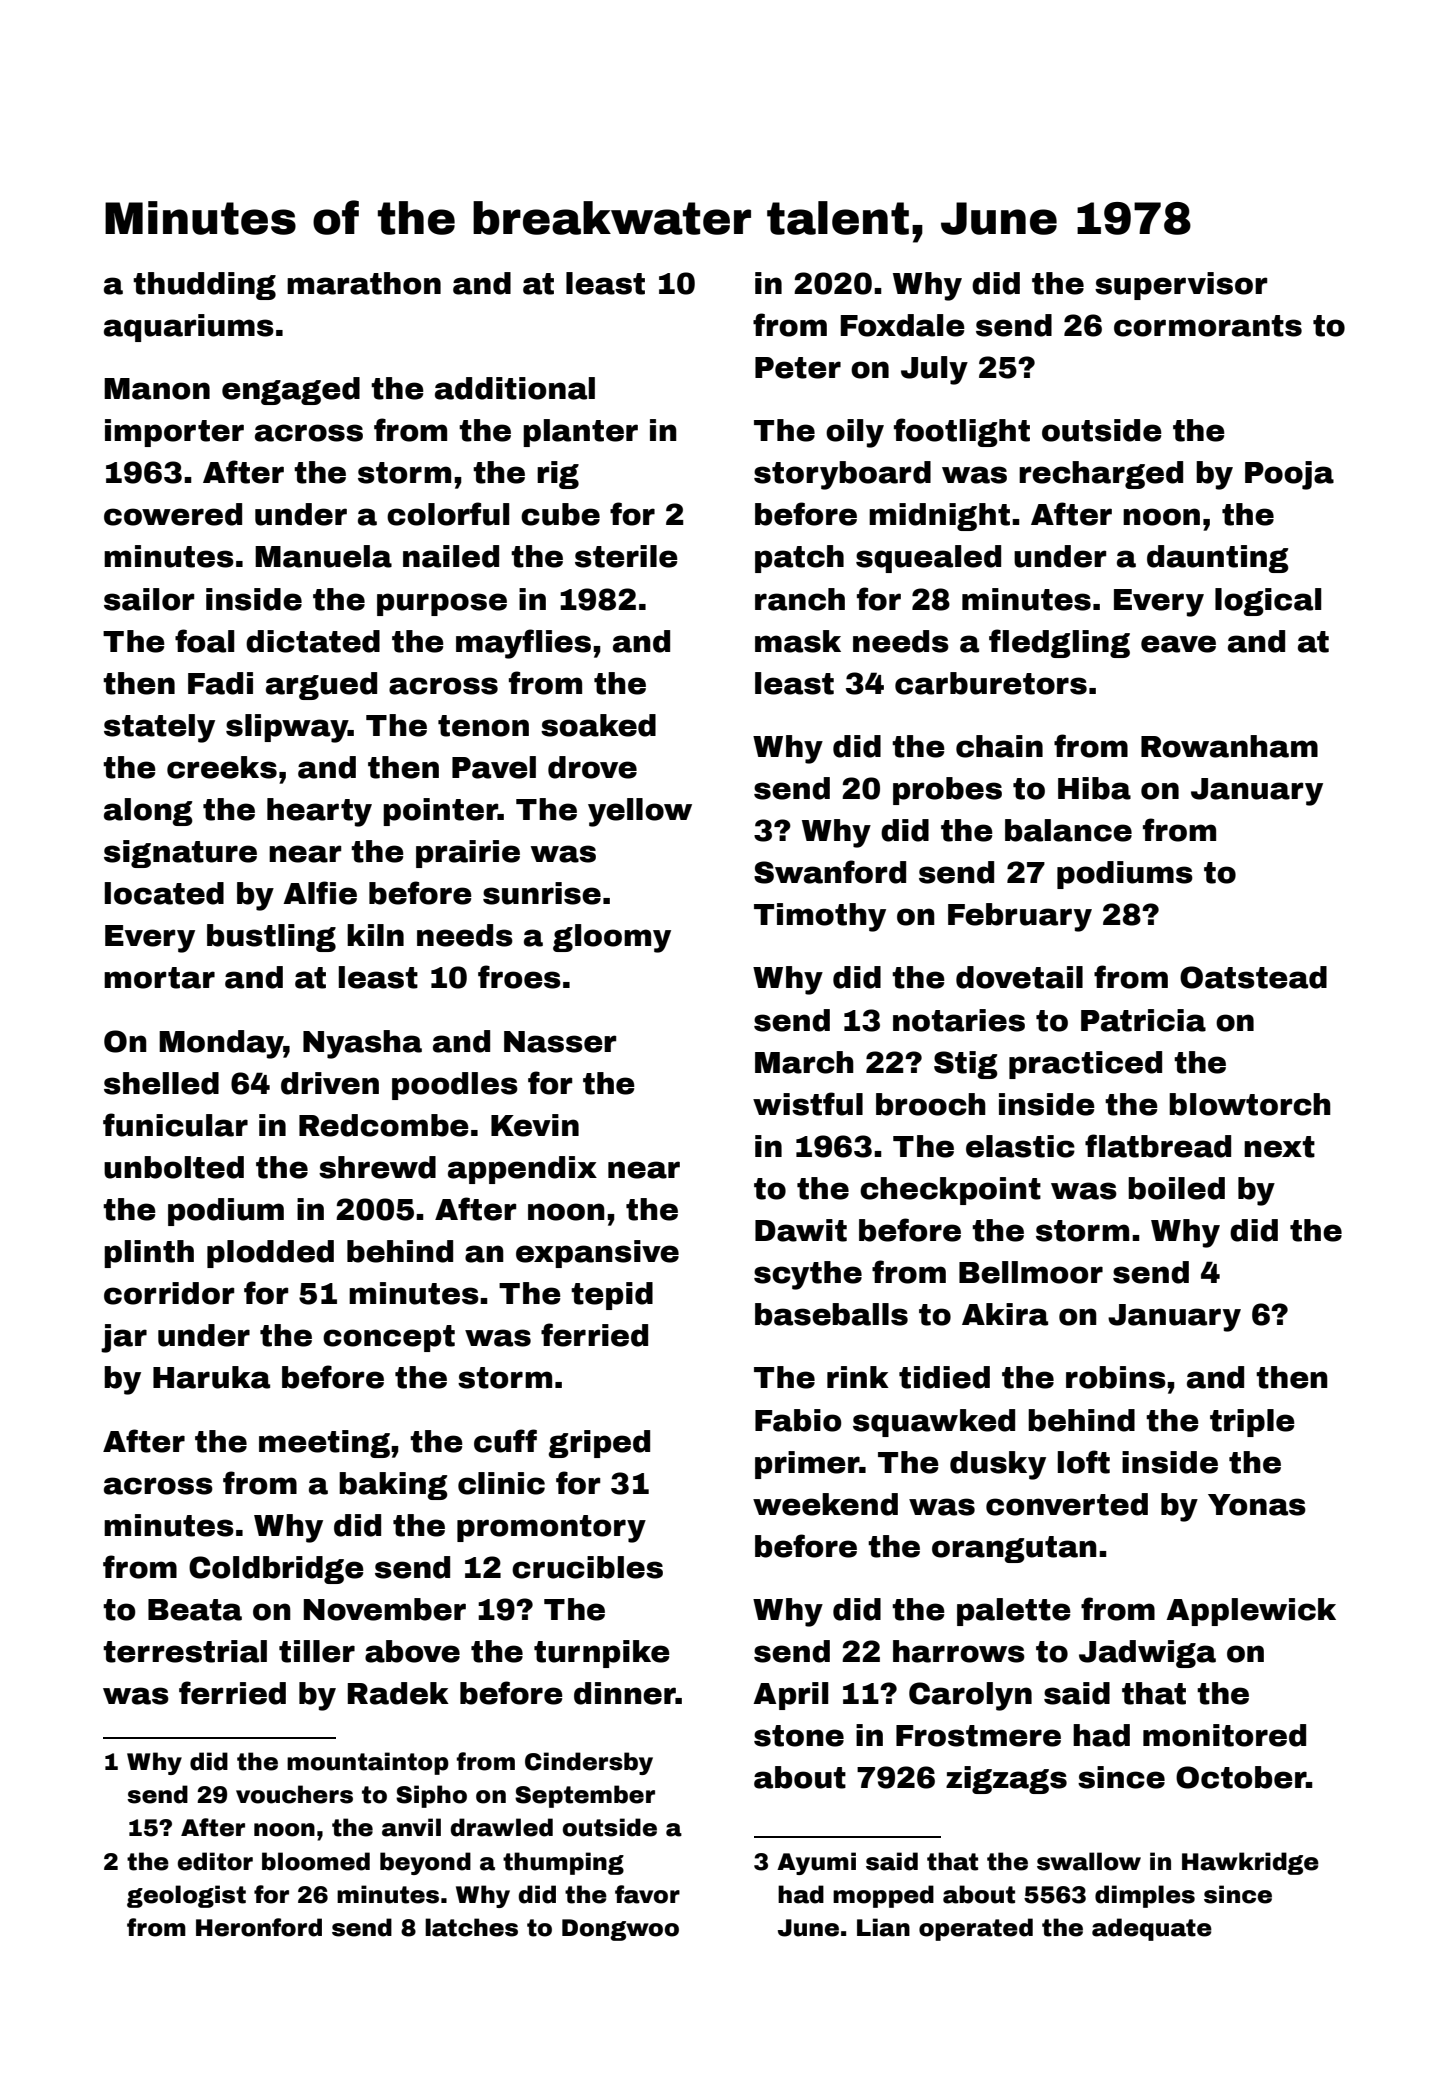 Image resolution: width=1450 pixels, height=2100 pixels. Describe the element at coordinates (204, 286) in the screenshot. I see `thudding` at that location.
